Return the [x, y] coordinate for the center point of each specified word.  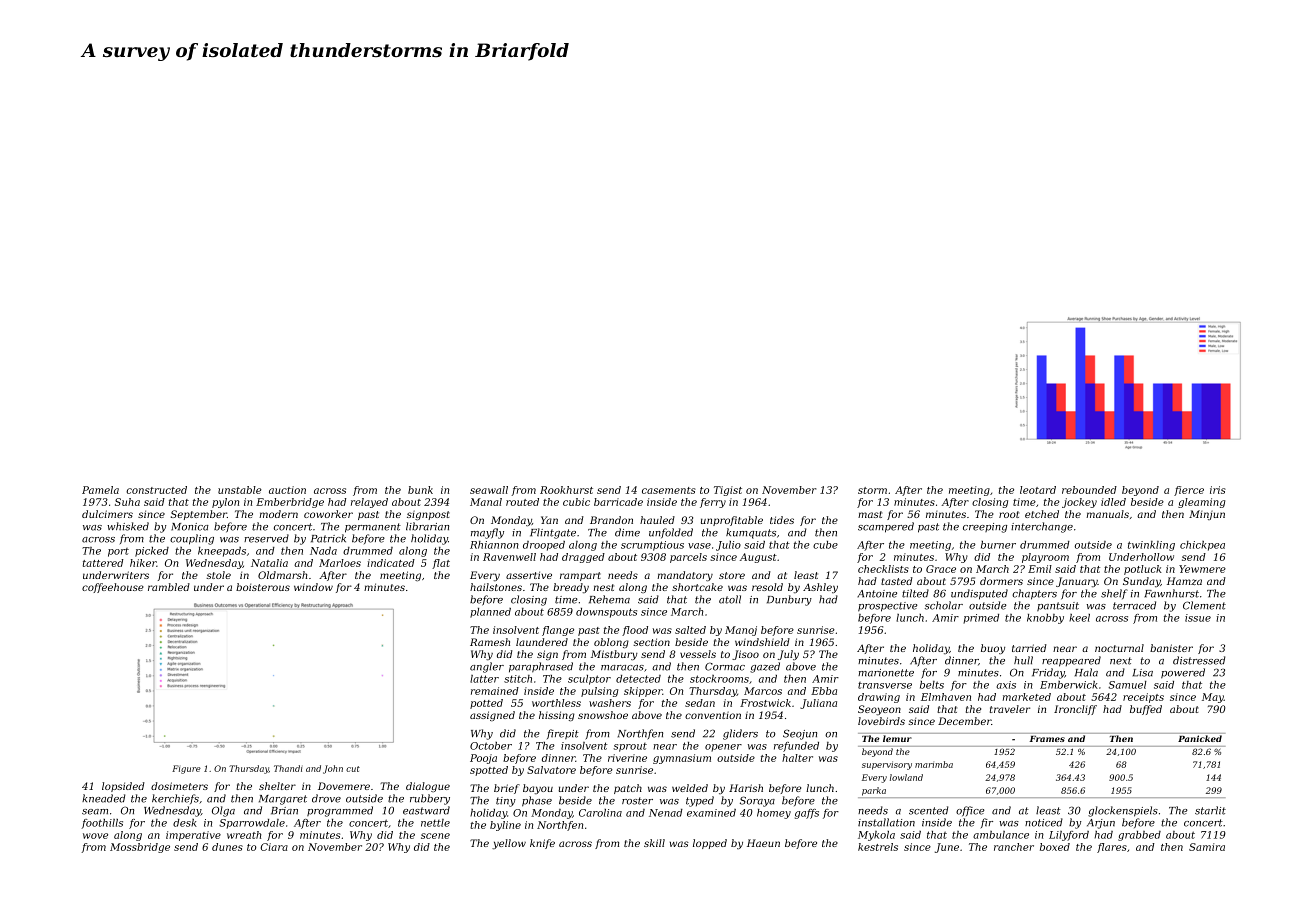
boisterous [263, 587]
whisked [128, 526]
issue [1198, 618]
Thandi [288, 768]
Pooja [483, 759]
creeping [985, 528]
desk [185, 823]
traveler [1010, 709]
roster [637, 801]
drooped [544, 546]
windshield [762, 642]
